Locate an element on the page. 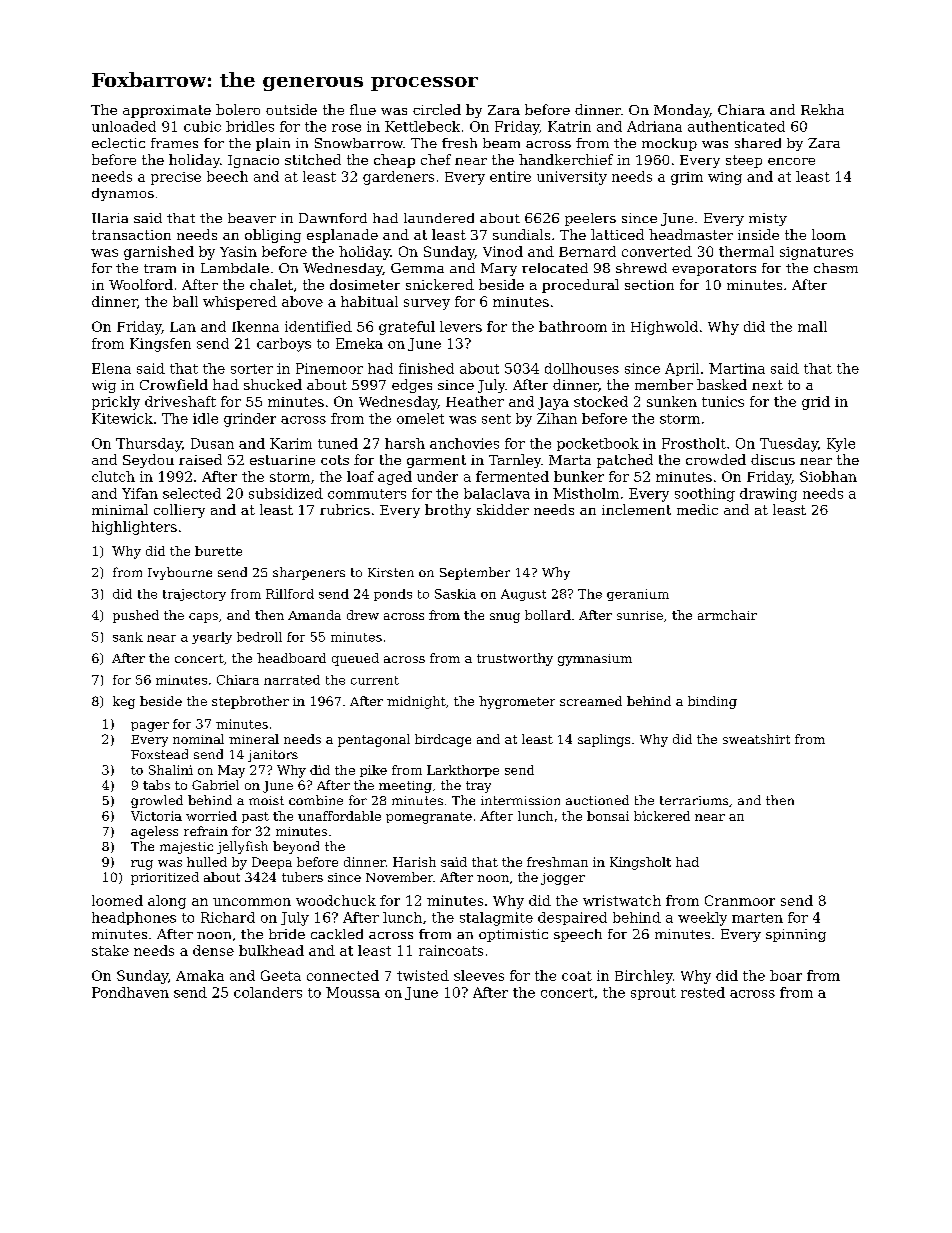  beech is located at coordinates (227, 176).
